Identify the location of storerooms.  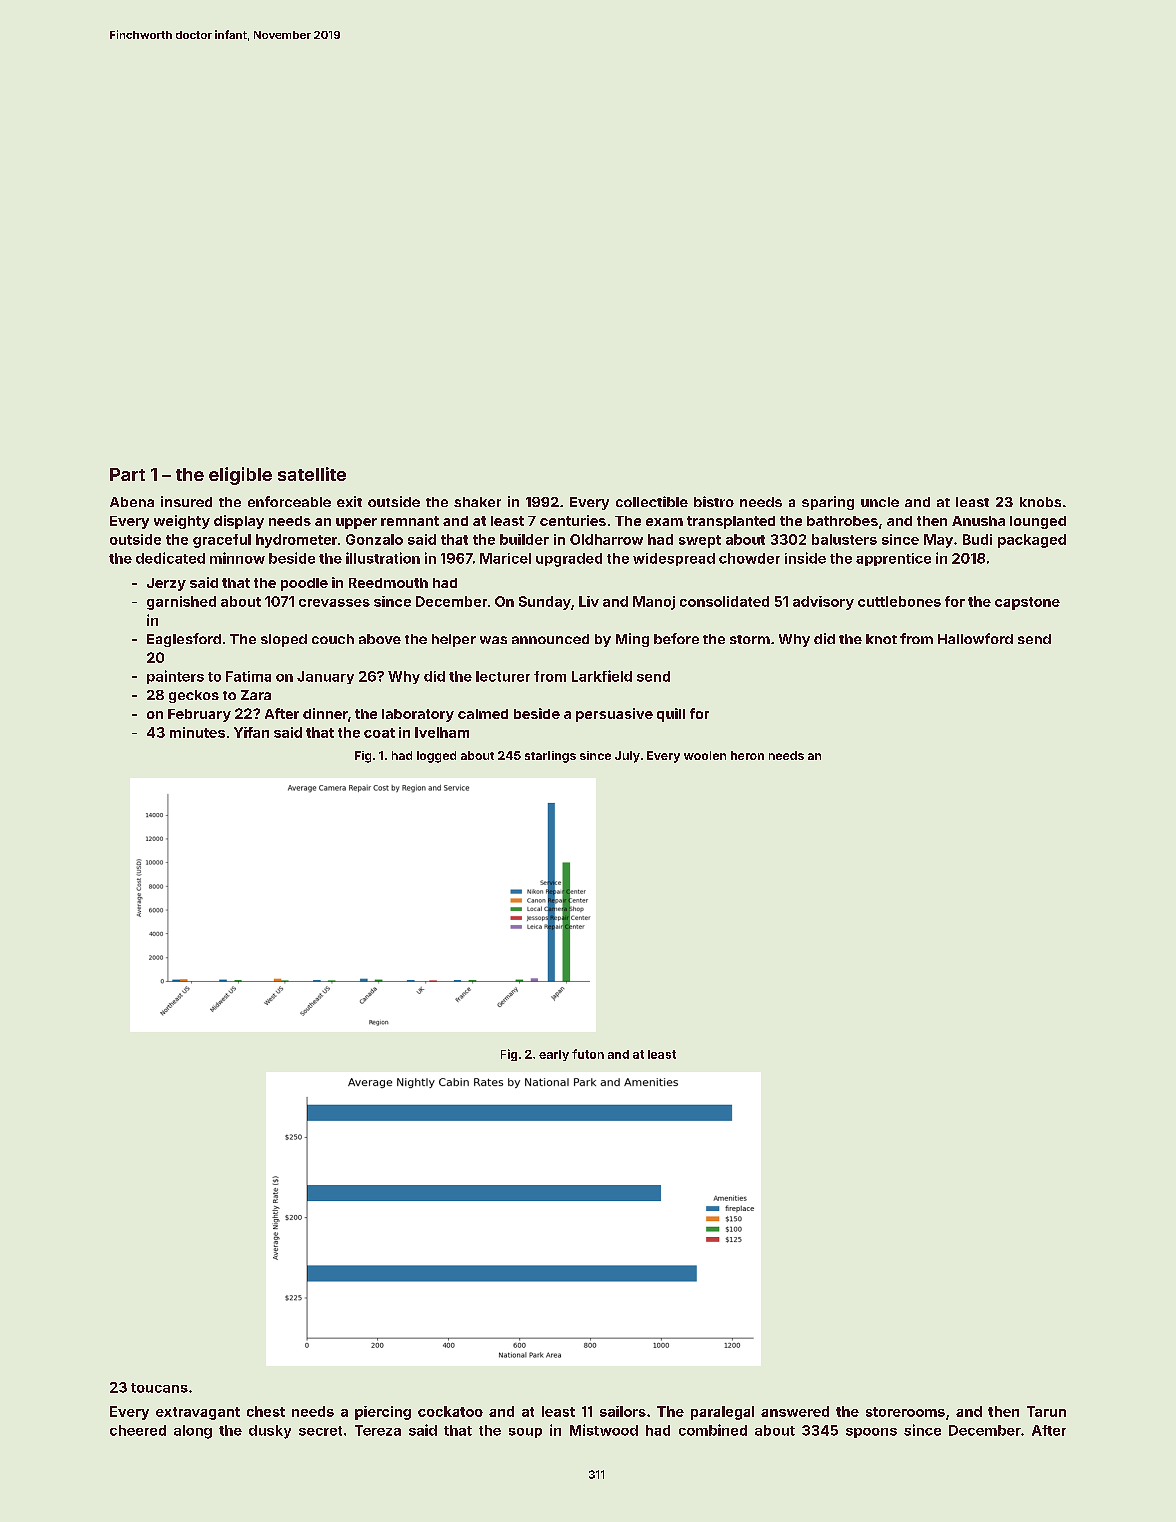
(905, 1412).
